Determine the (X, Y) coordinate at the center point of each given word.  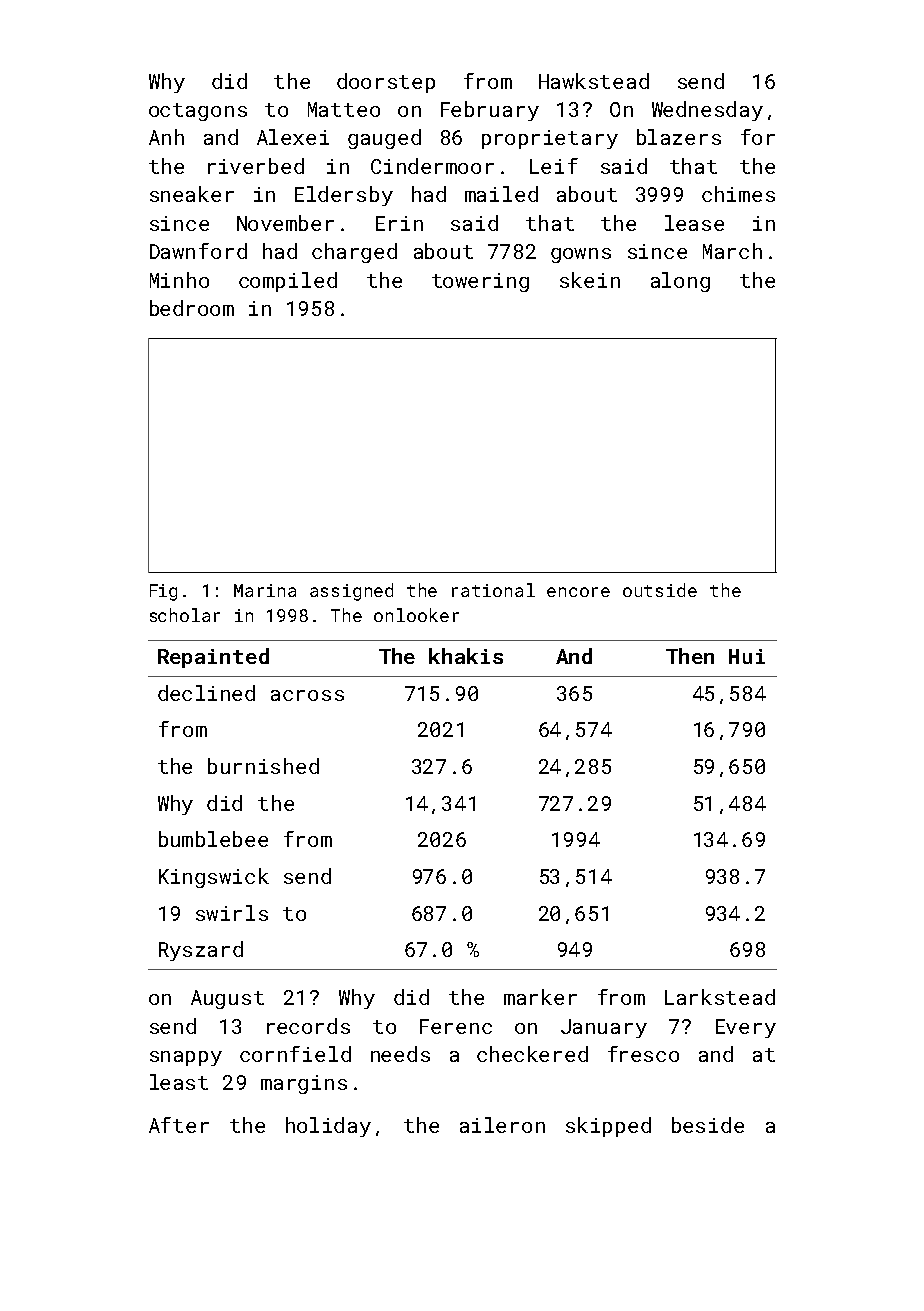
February (490, 111)
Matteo (344, 109)
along (680, 282)
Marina (265, 590)
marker (540, 997)
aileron (502, 1125)
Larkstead (720, 997)
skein (590, 280)
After (179, 1125)
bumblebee (213, 839)
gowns (581, 255)
